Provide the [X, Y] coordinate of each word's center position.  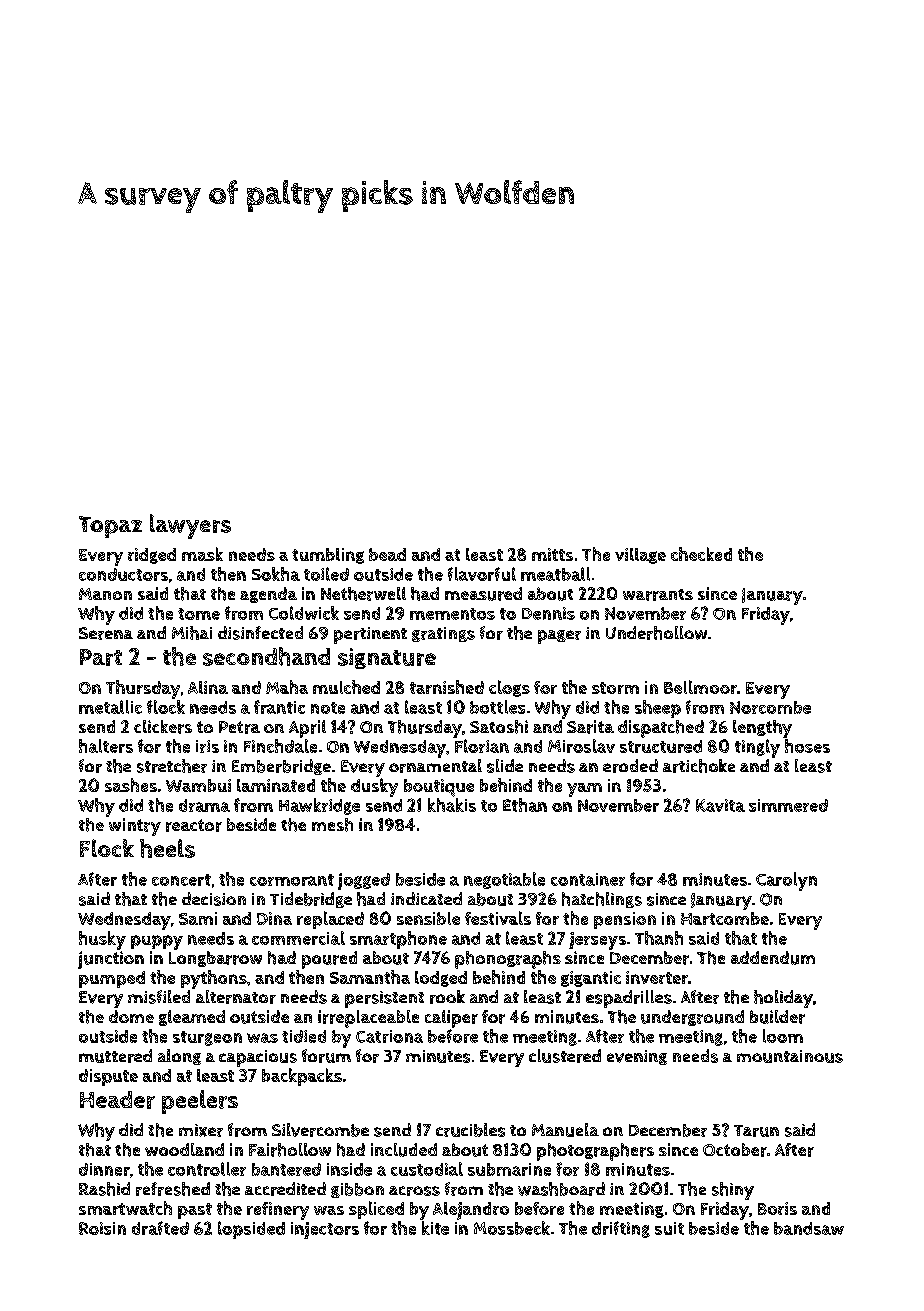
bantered [286, 1169]
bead [387, 554]
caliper [451, 1019]
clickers [163, 727]
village [640, 556]
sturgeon [207, 1038]
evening [637, 1057]
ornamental [435, 766]
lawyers [190, 526]
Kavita [720, 805]
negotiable [504, 880]
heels [167, 848]
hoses [807, 746]
